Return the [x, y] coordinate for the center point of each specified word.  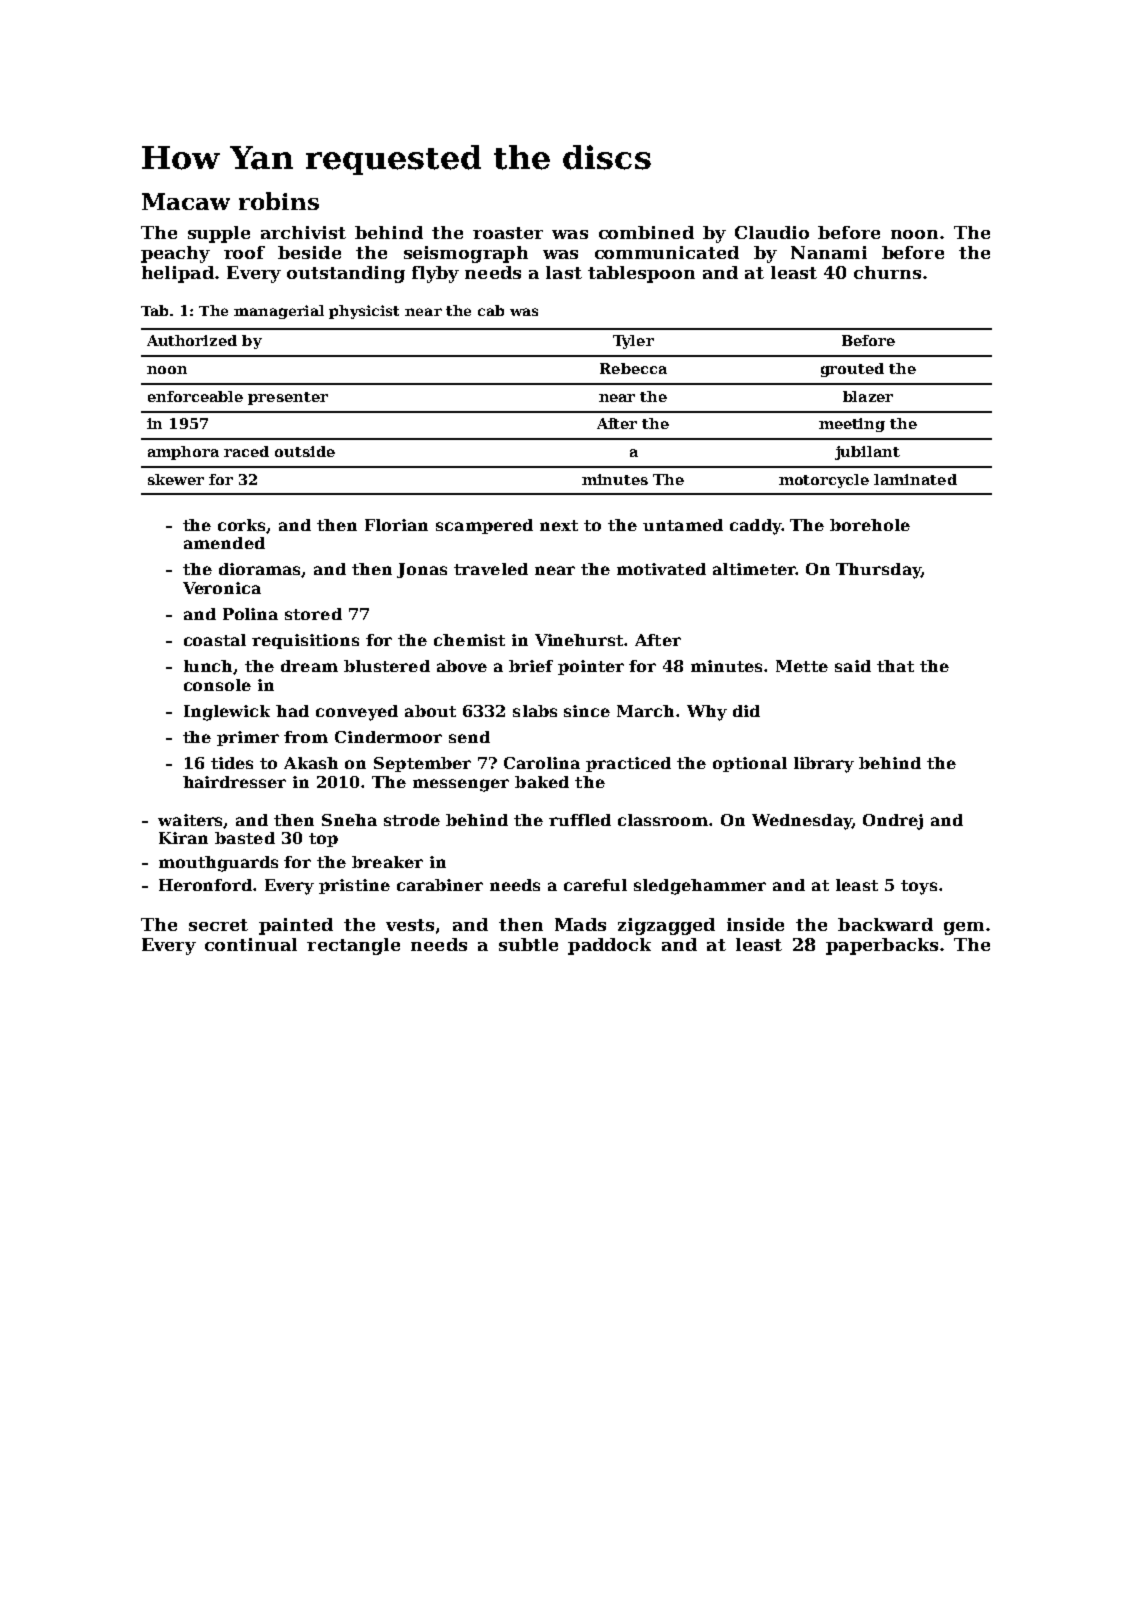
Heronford [205, 885]
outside [305, 451]
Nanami [829, 252]
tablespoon [641, 274]
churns [887, 272]
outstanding [346, 274]
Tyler [633, 342]
